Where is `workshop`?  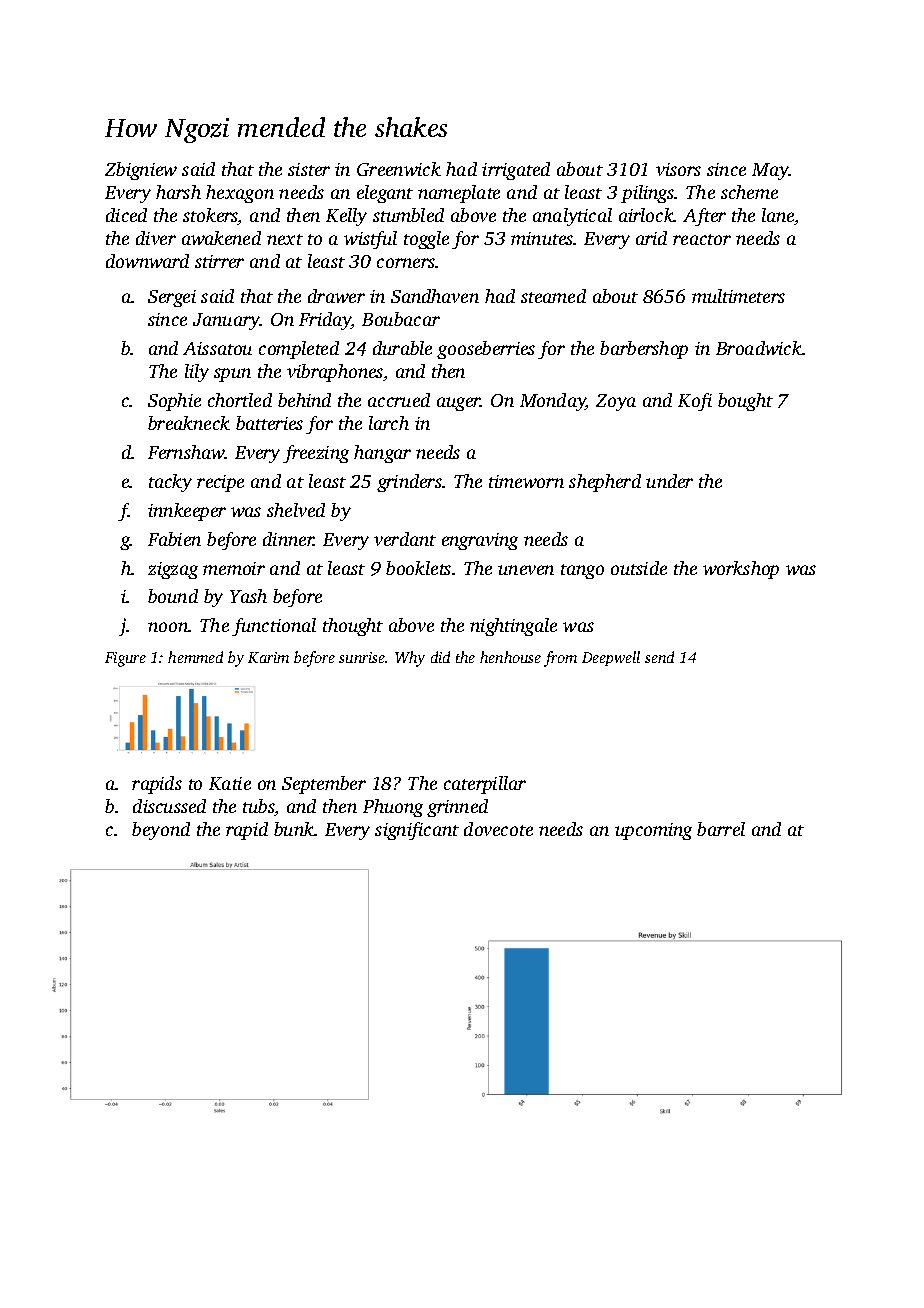 workshop is located at coordinates (741, 570).
